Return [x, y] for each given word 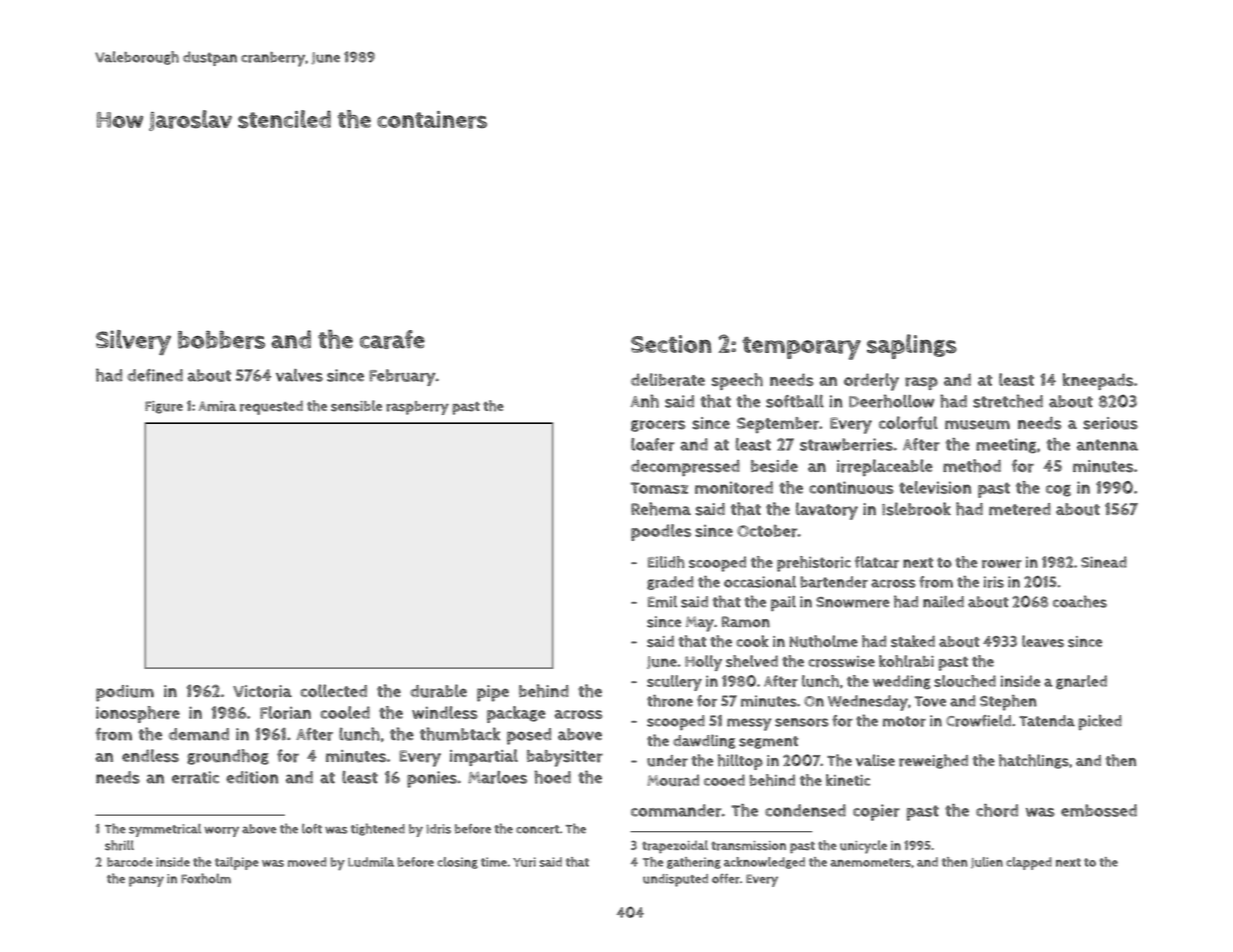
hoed [553, 777]
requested [271, 407]
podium [125, 693]
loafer [653, 444]
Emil [662, 602]
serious [1110, 423]
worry [221, 832]
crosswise [841, 662]
